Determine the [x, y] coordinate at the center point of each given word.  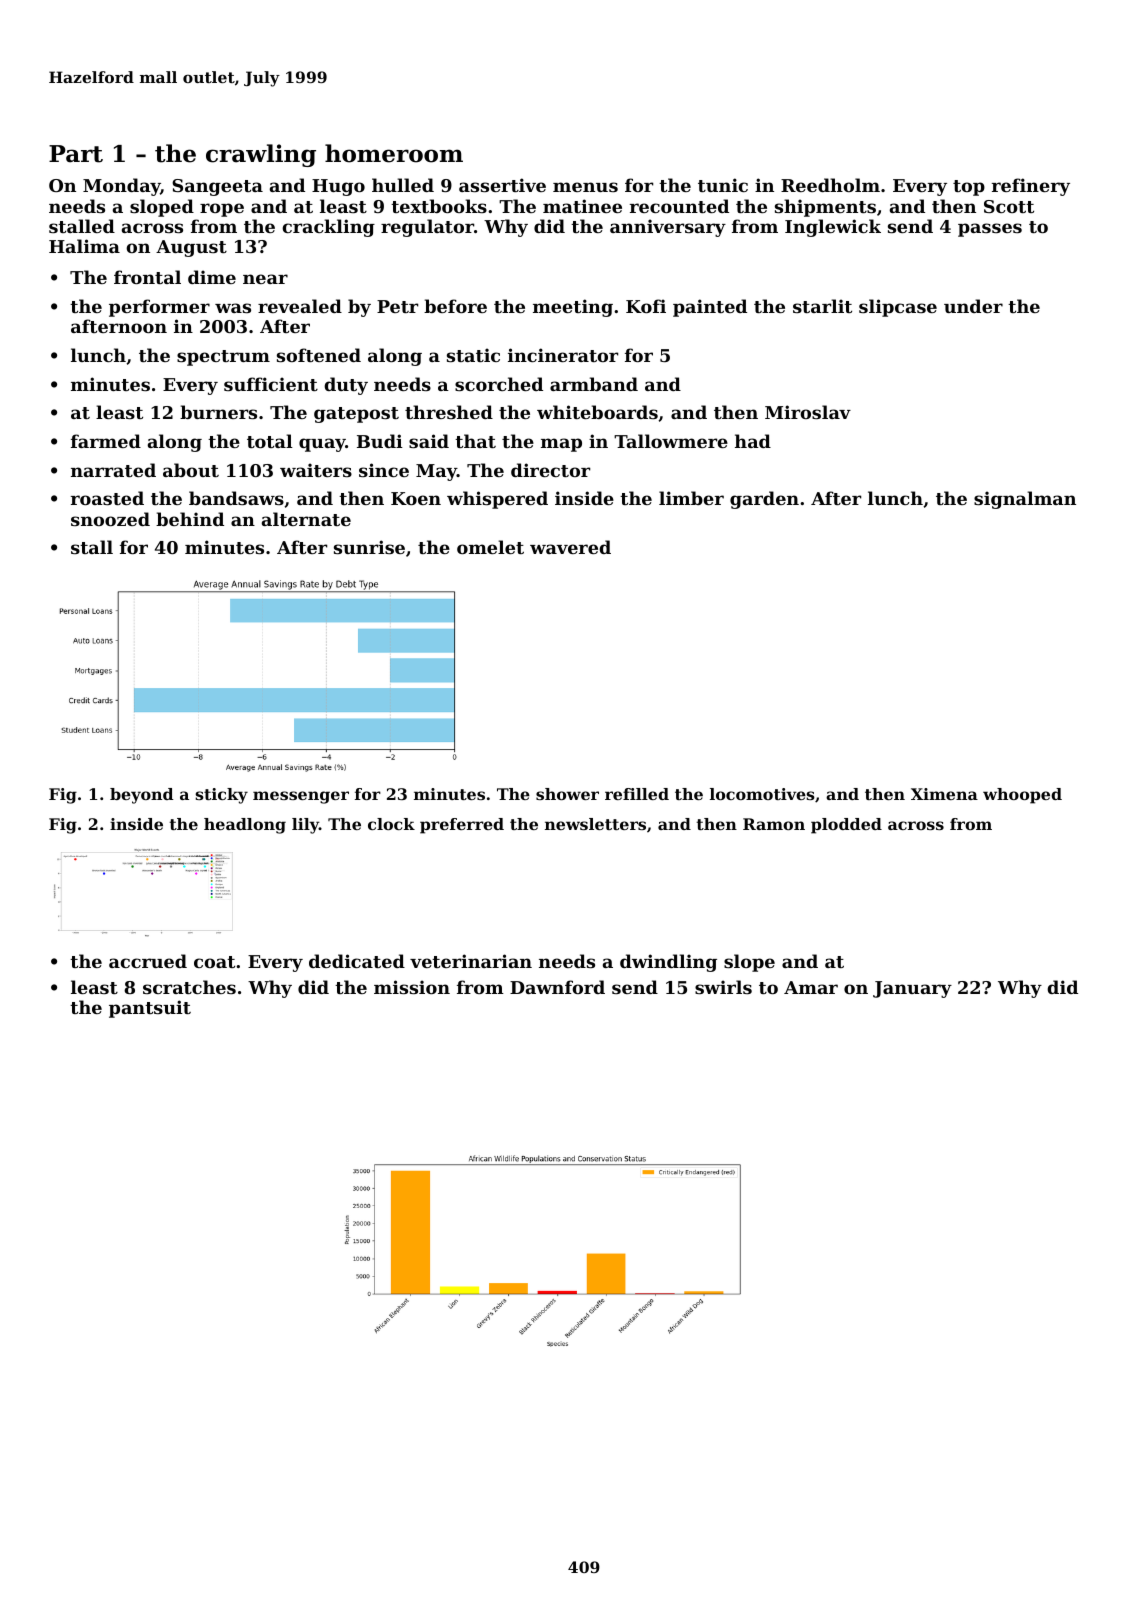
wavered [570, 547]
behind [190, 519]
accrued [148, 961]
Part [76, 154]
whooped [1022, 796]
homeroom [394, 153]
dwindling [668, 963]
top [969, 188]
